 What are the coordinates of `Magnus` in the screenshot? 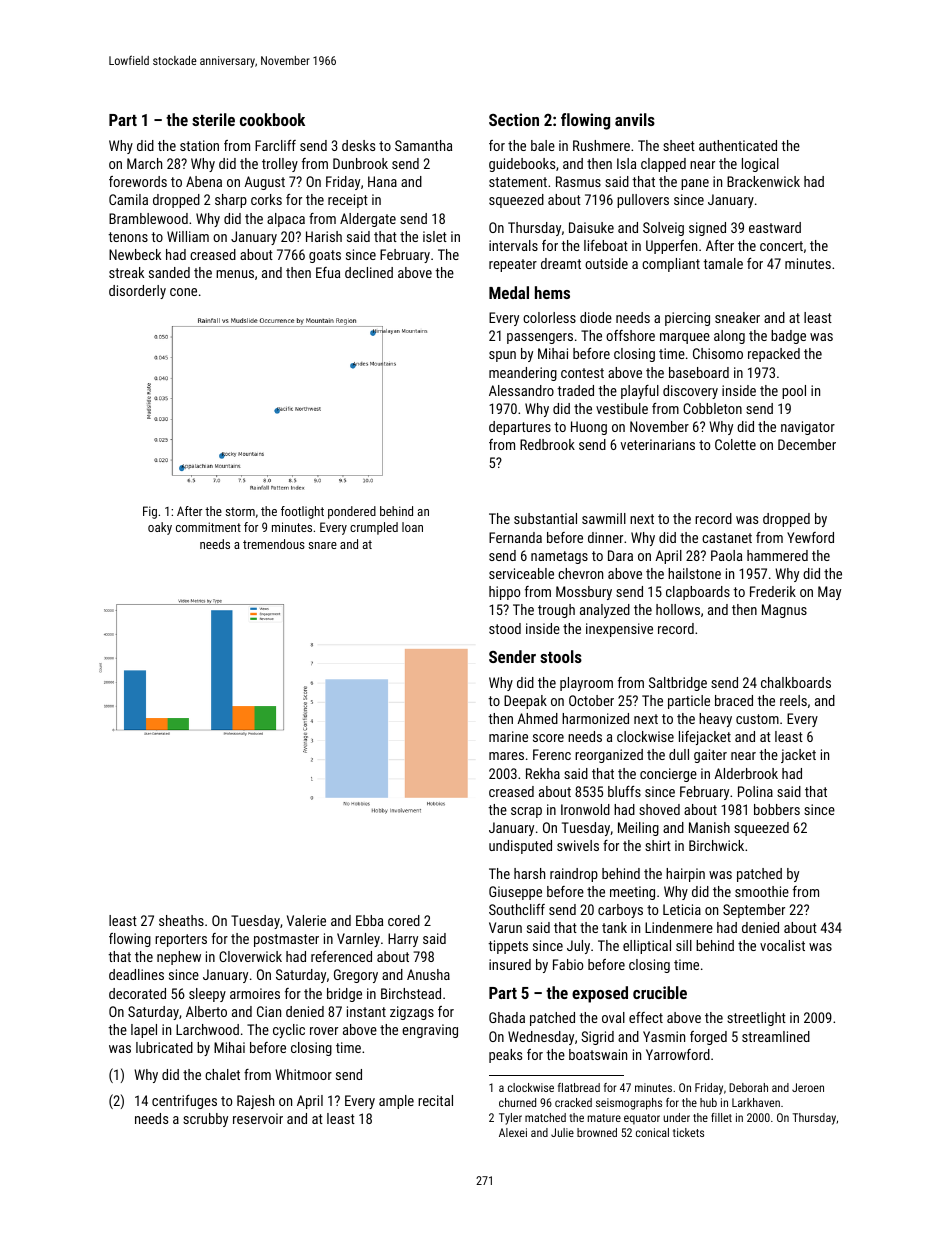 It's located at (784, 611).
